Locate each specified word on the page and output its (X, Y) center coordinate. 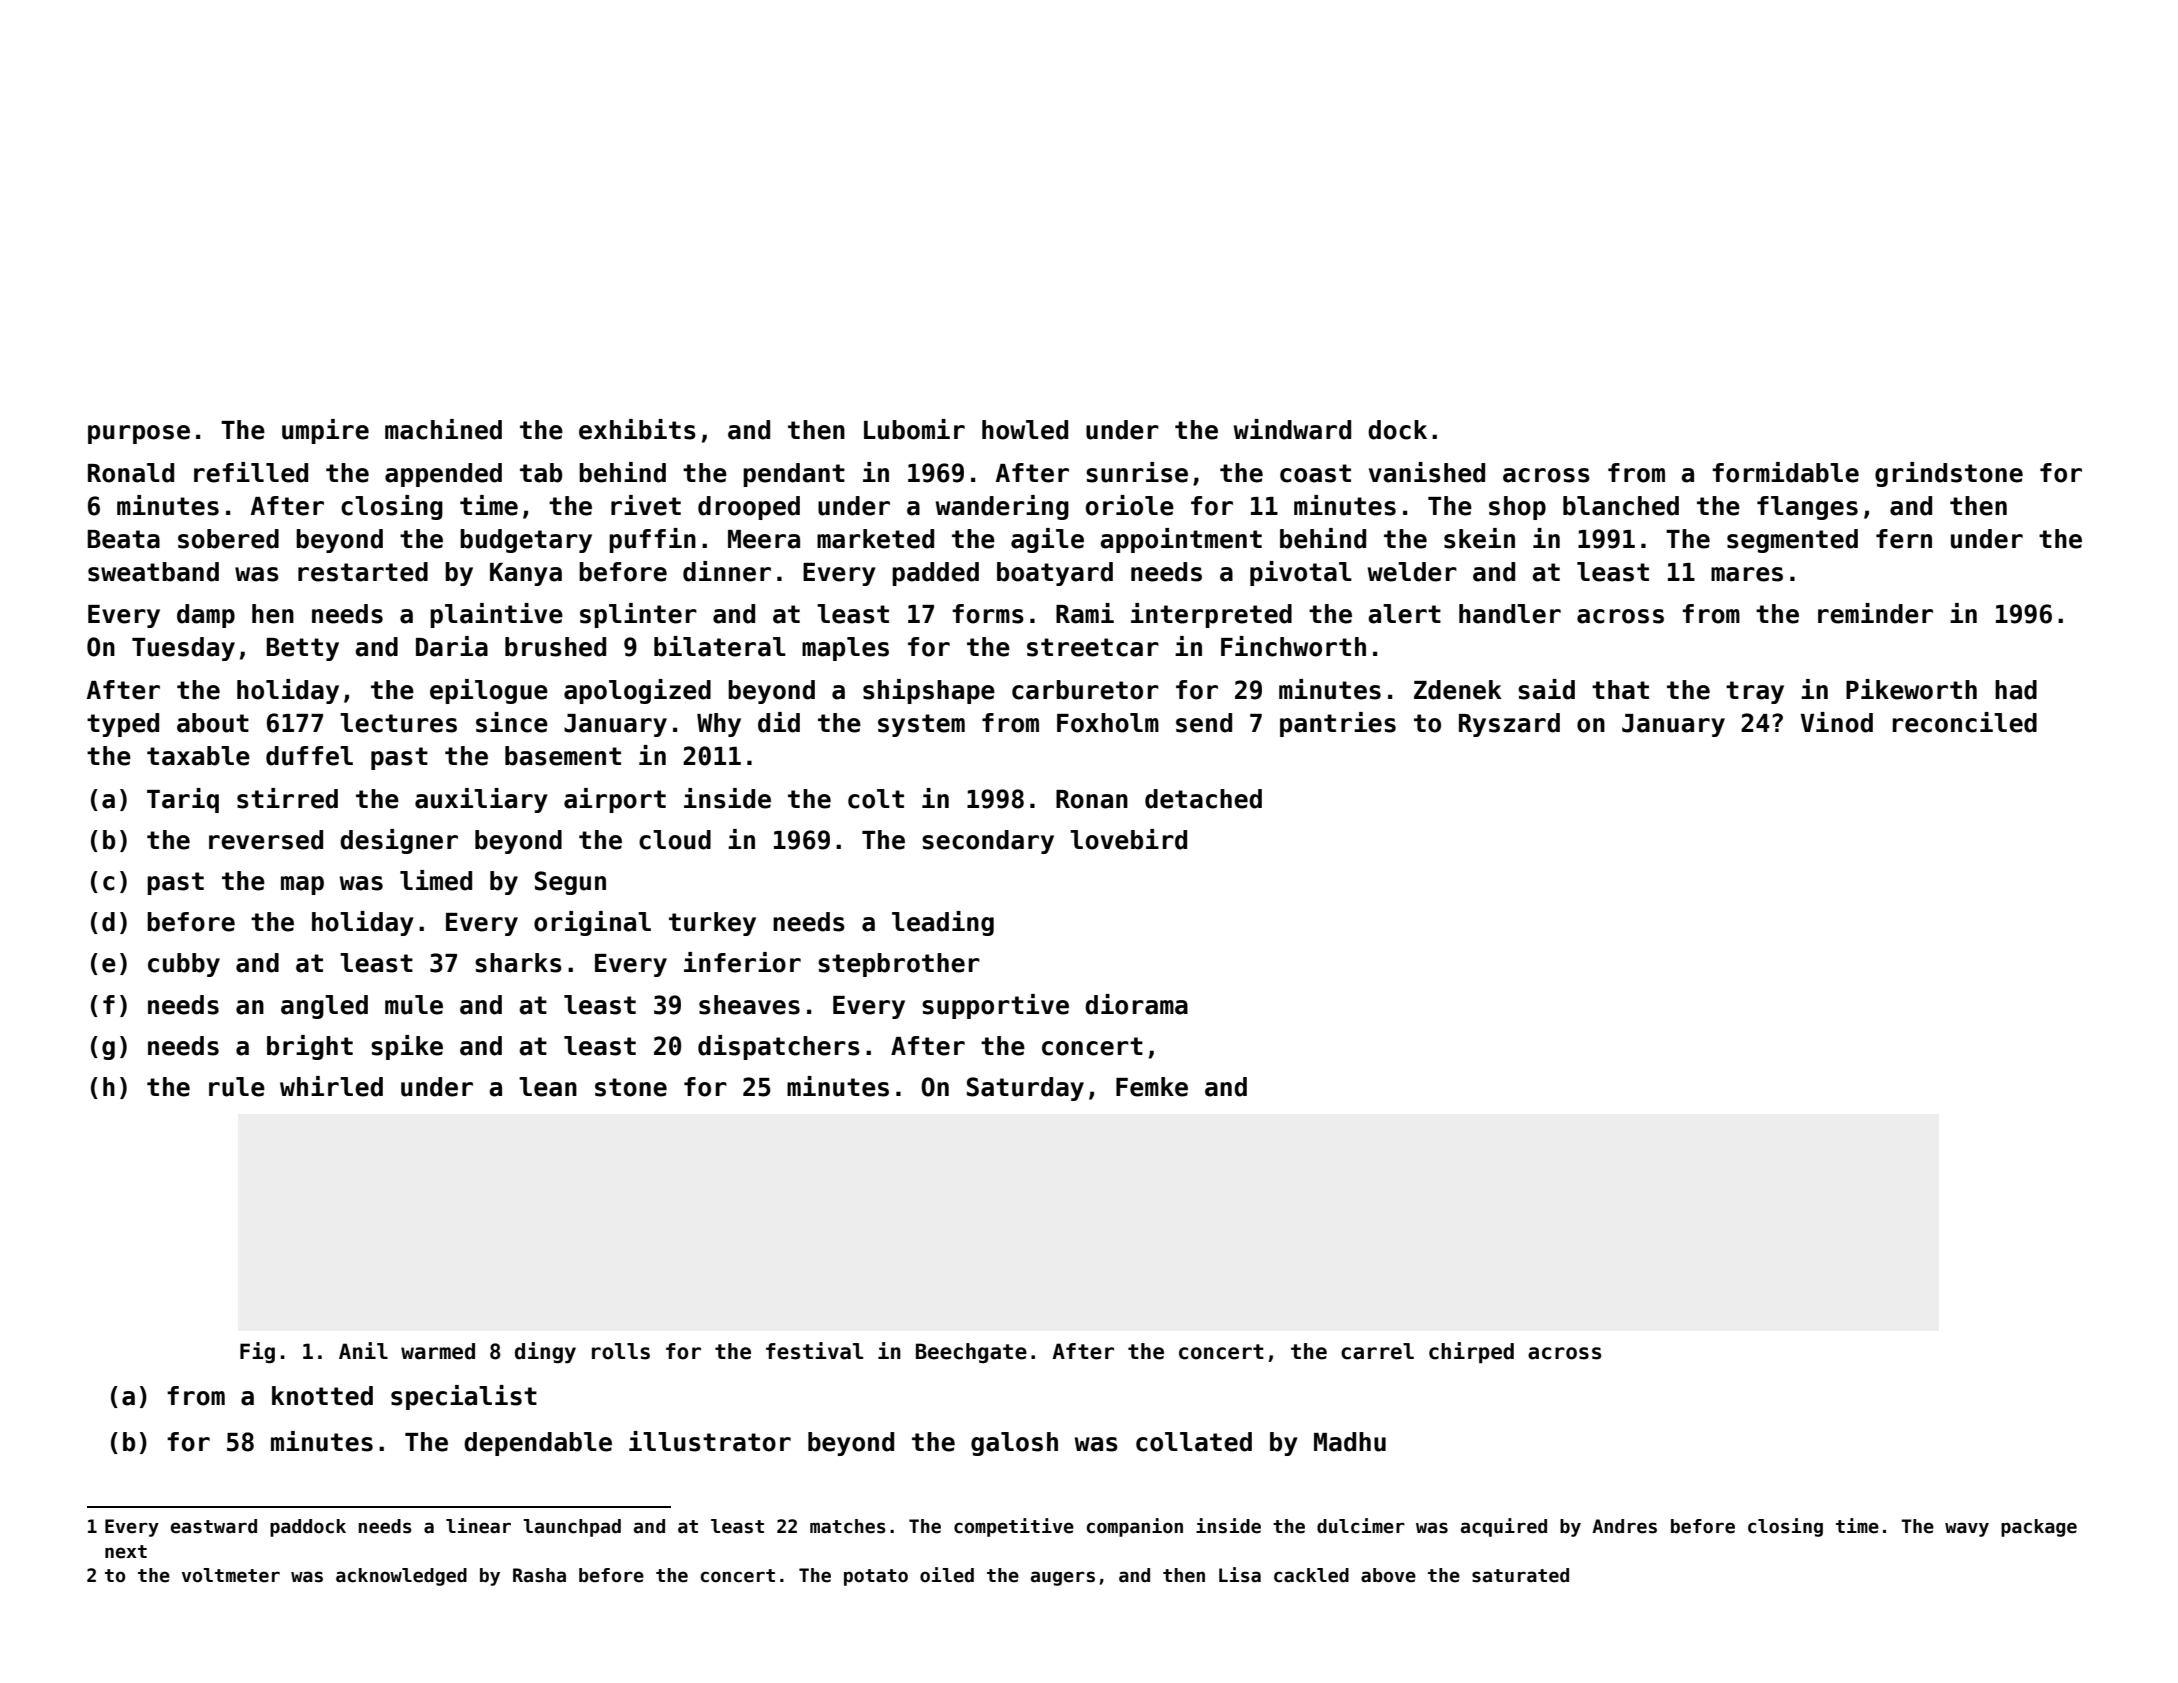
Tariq (183, 800)
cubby (184, 965)
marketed (875, 539)
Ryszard (1509, 725)
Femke (1152, 1087)
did (779, 722)
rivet (646, 505)
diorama (1136, 1004)
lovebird (1128, 839)
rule (237, 1087)
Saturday (1025, 1089)
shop (1517, 508)
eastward (214, 1526)
